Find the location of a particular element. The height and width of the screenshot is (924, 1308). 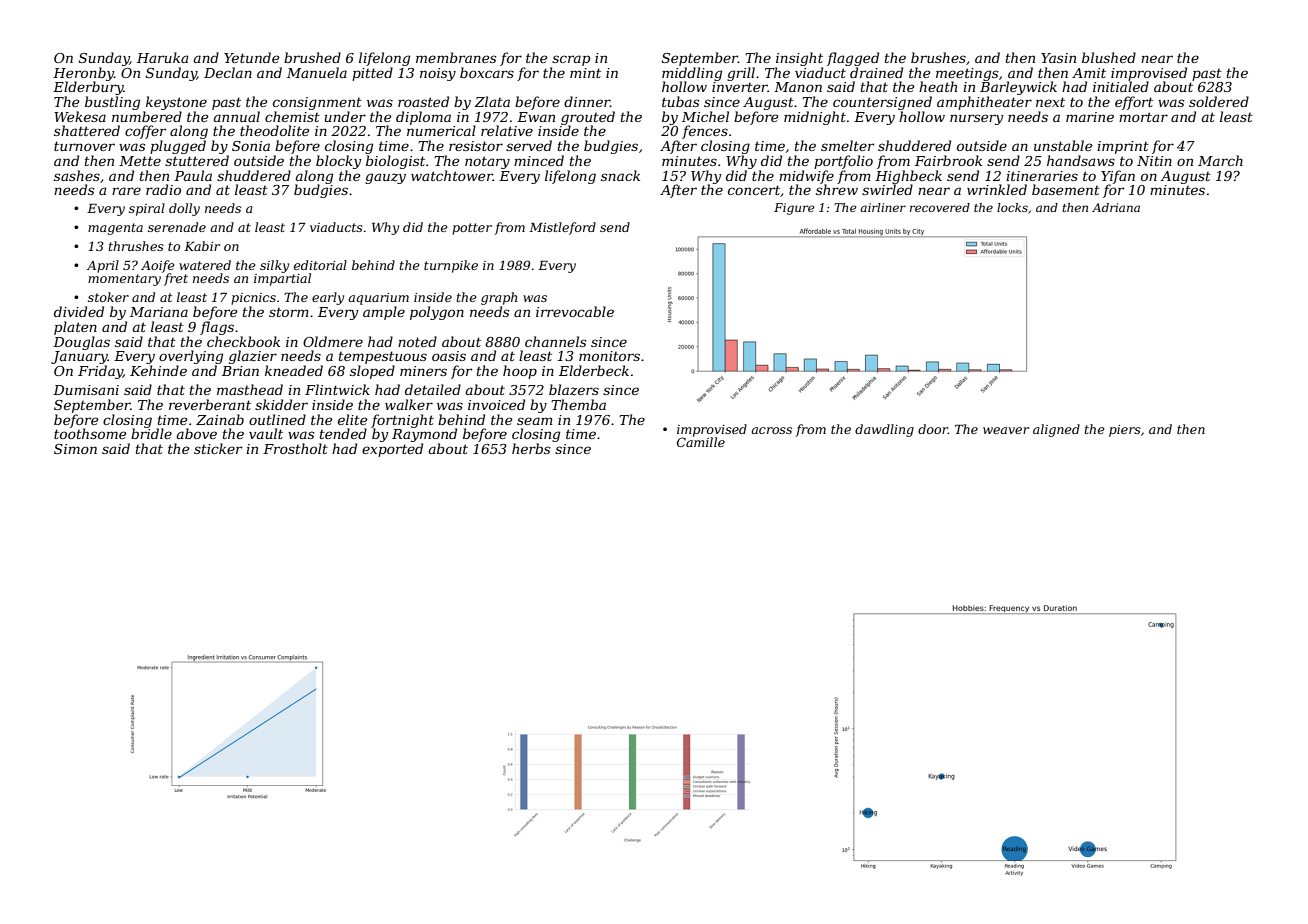

Camille is located at coordinates (701, 442).
